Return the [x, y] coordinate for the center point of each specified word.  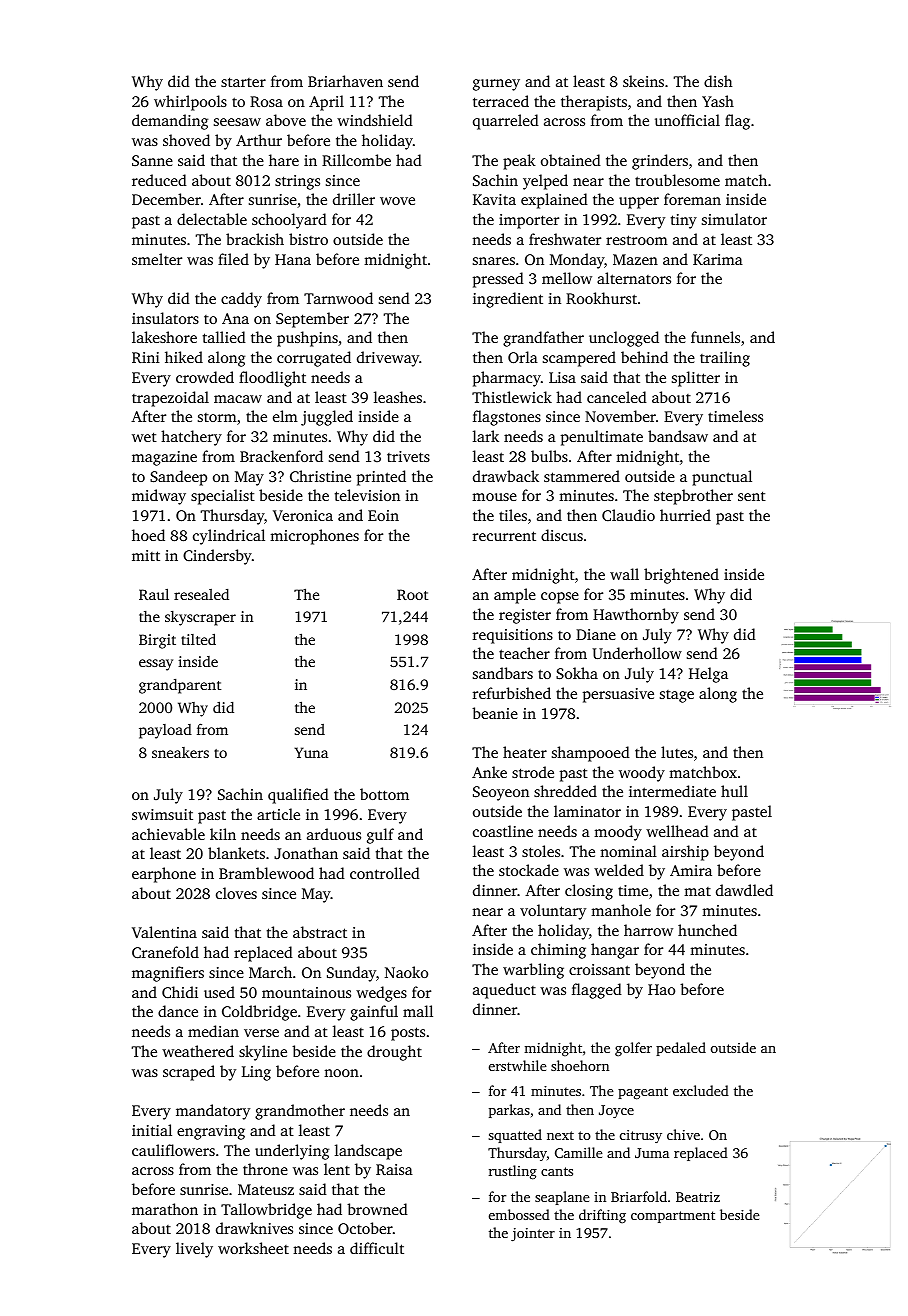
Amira [691, 870]
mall [418, 1011]
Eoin [383, 515]
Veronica [303, 515]
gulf [380, 836]
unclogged [624, 339]
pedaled [681, 1049]
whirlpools [190, 103]
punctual [722, 478]
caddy [241, 300]
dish [718, 81]
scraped [189, 1073]
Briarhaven [345, 81]
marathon [165, 1209]
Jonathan [306, 853]
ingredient [508, 300]
